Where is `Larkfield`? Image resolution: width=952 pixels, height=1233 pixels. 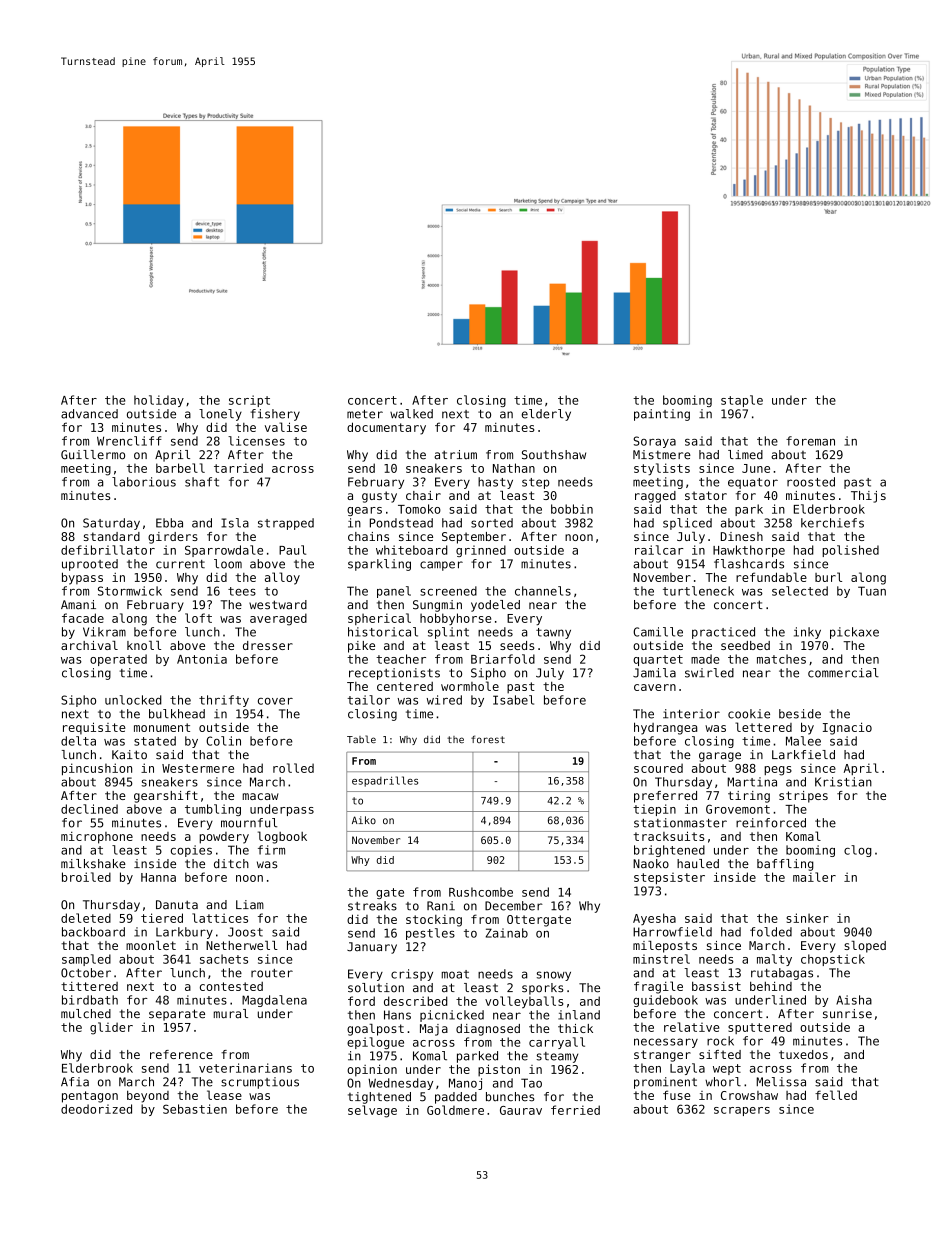 Larkfield is located at coordinates (803, 755).
